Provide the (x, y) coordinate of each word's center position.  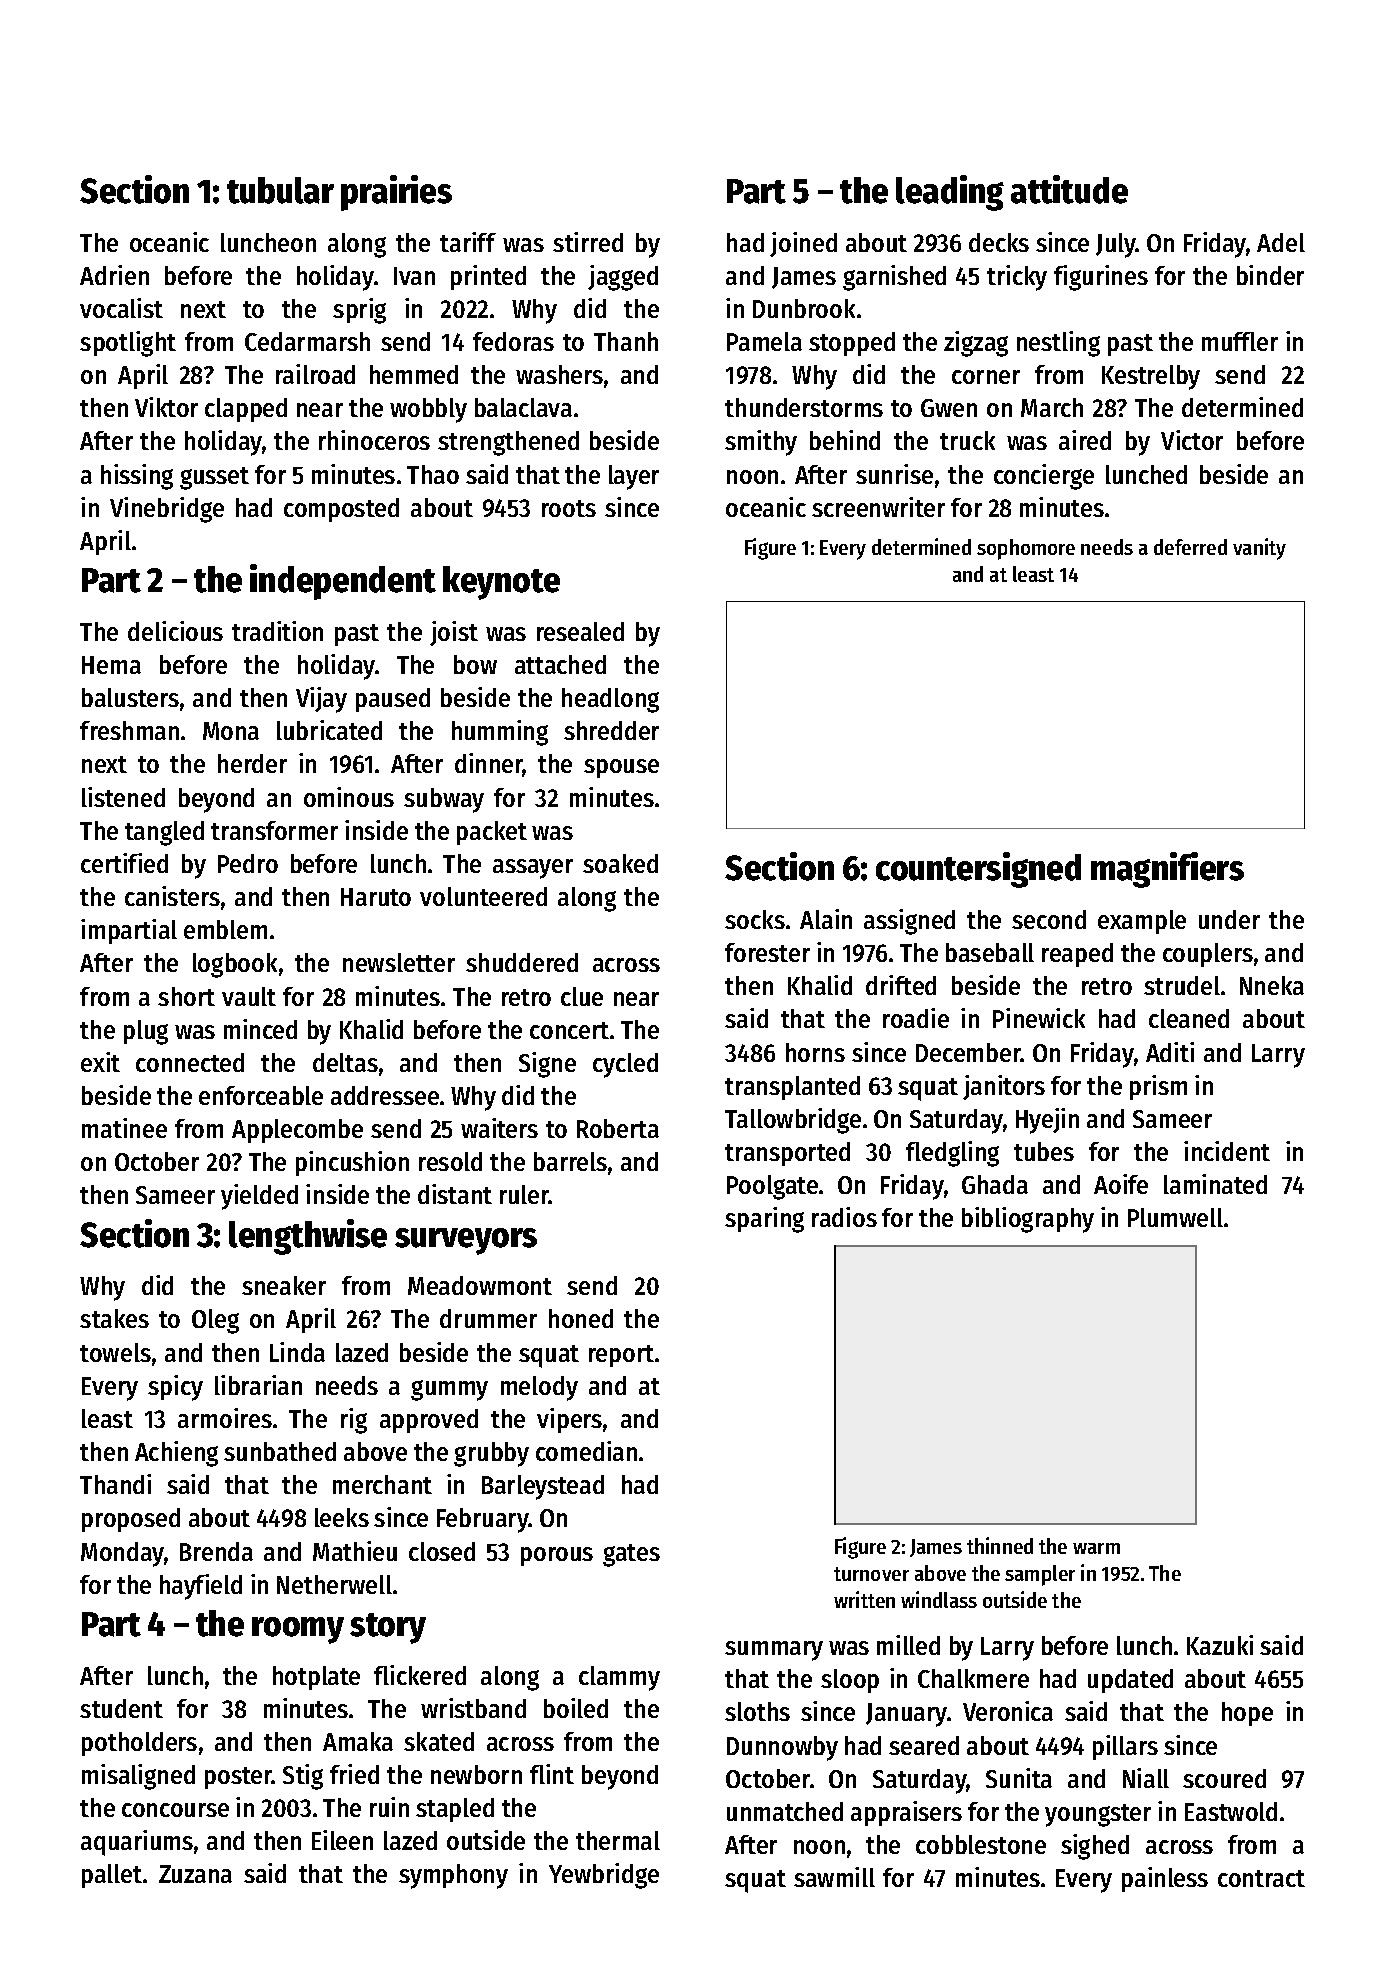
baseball (990, 952)
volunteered (483, 896)
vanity (1259, 549)
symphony (453, 1876)
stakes (114, 1318)
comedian (586, 1451)
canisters (172, 896)
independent (343, 582)
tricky (1017, 278)
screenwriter (878, 507)
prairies (396, 193)
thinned (1000, 1545)
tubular (280, 190)
